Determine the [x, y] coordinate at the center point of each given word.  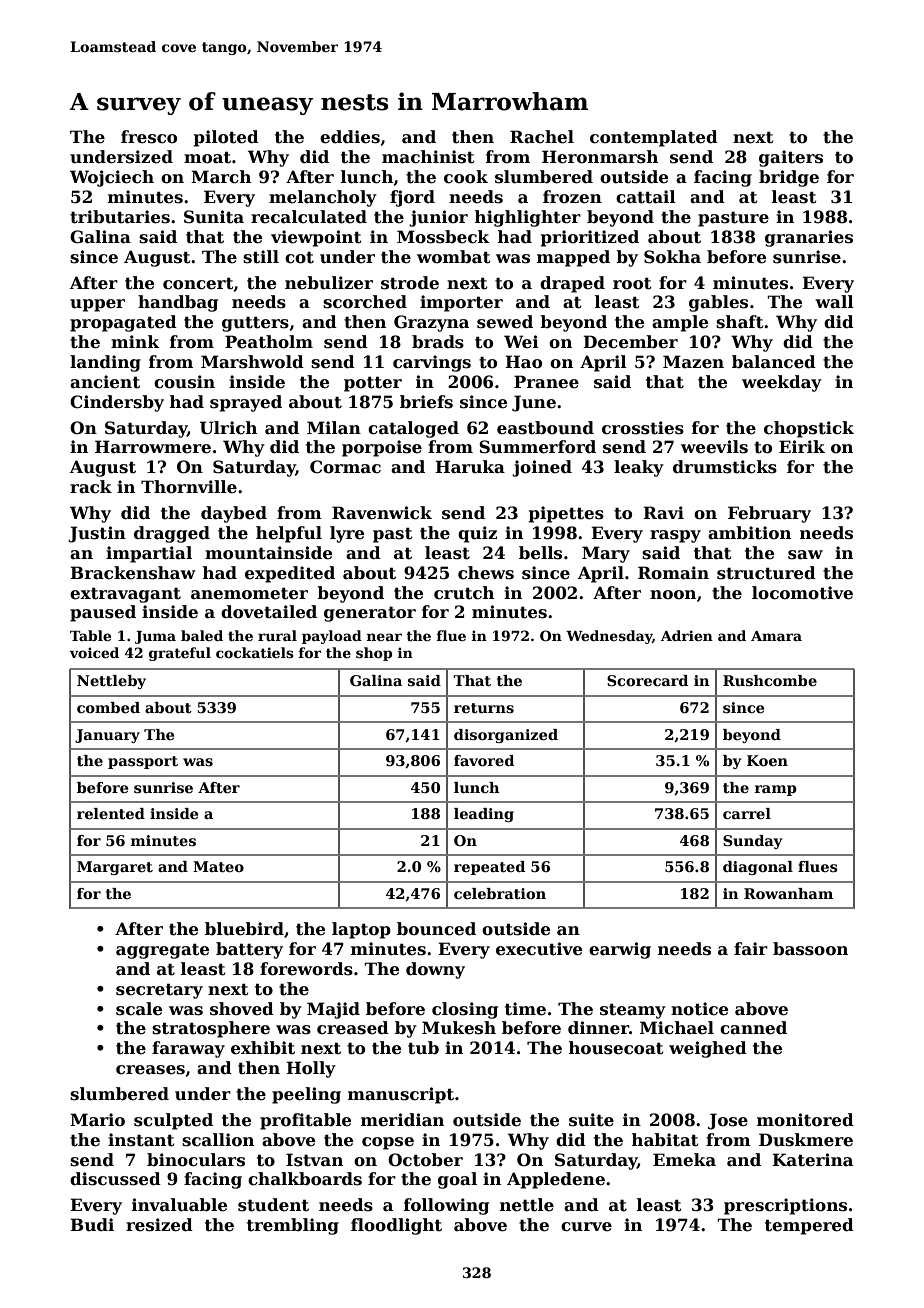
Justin [97, 534]
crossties [643, 428]
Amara [776, 636]
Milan [334, 427]
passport [143, 762]
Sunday [752, 842]
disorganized [506, 736]
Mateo [218, 866]
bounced [436, 929]
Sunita [214, 217]
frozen [572, 197]
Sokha [672, 257]
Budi [92, 1224]
